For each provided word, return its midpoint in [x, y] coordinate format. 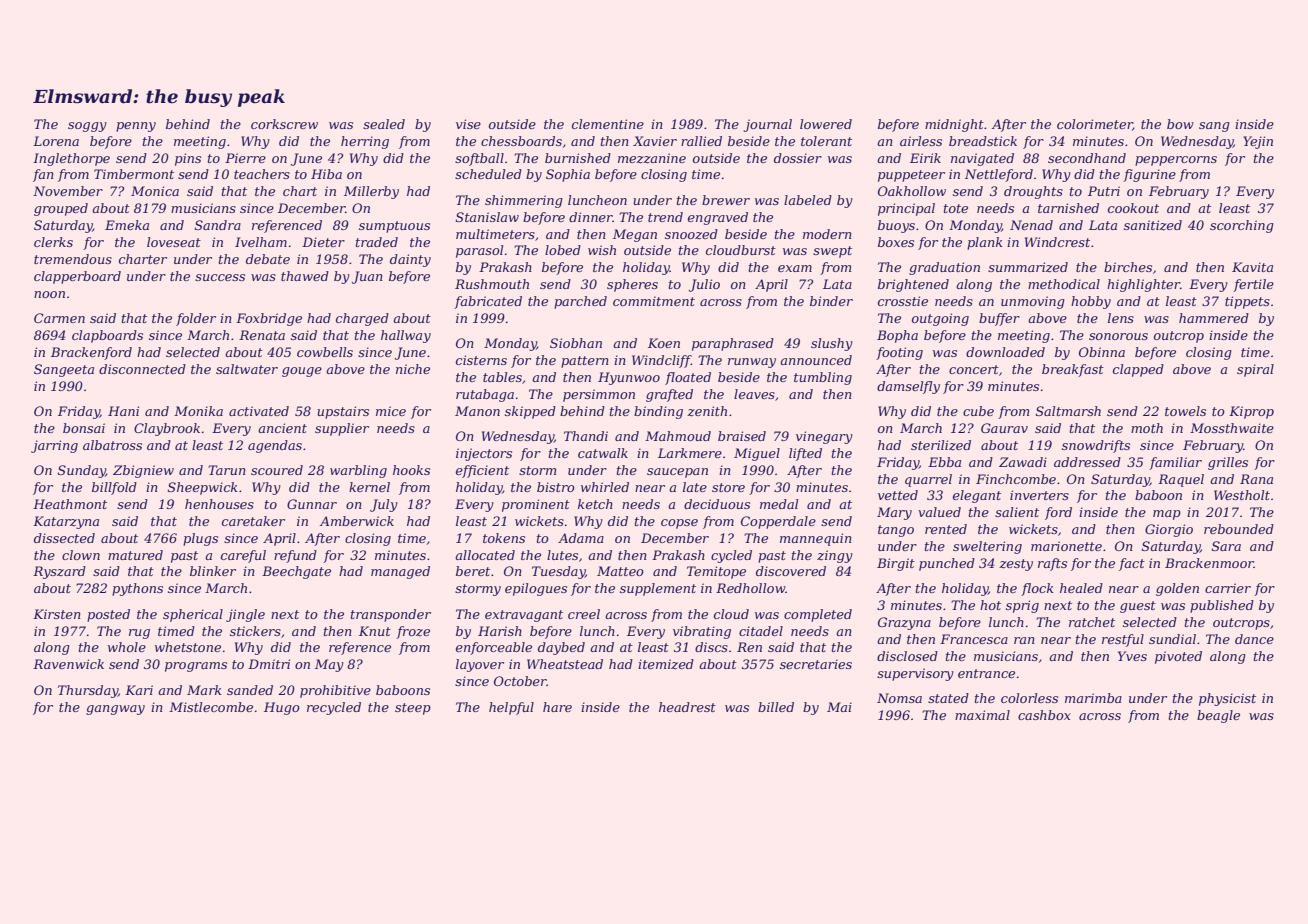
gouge [302, 372]
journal [767, 125]
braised [742, 436]
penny [136, 127]
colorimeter [1095, 125]
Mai [839, 707]
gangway [115, 710]
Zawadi [1023, 462]
